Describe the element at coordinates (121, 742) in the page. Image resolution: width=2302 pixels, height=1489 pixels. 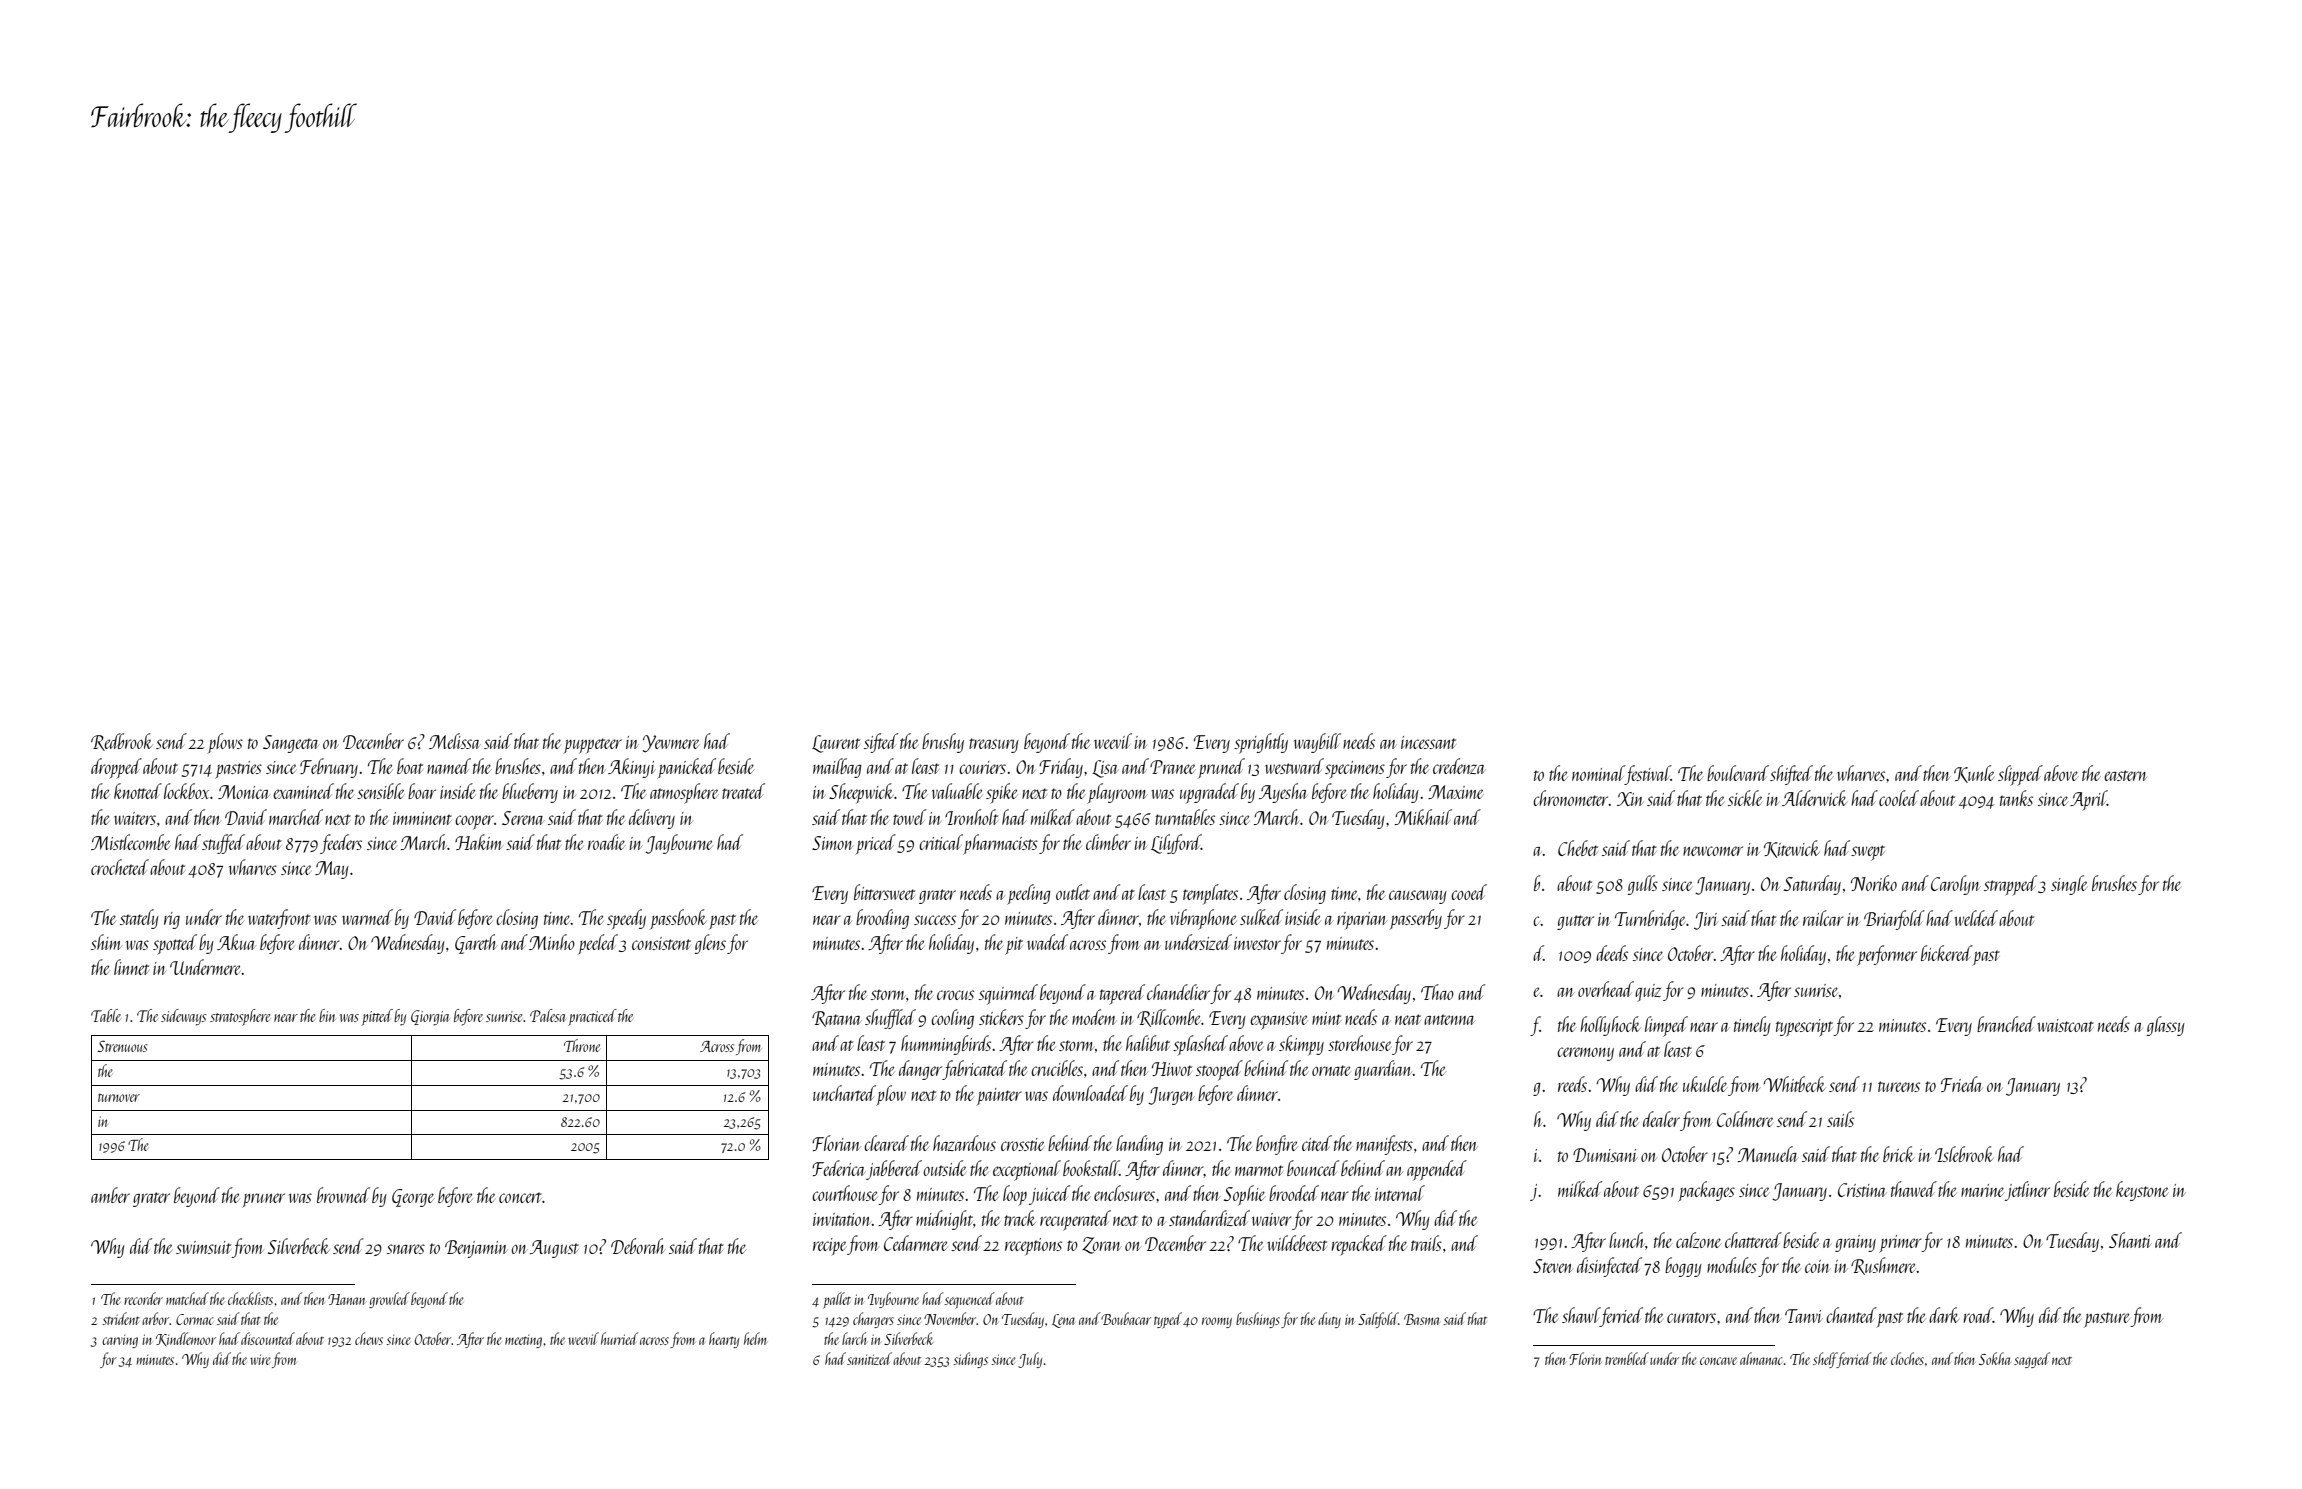
I see `Redbrook` at that location.
